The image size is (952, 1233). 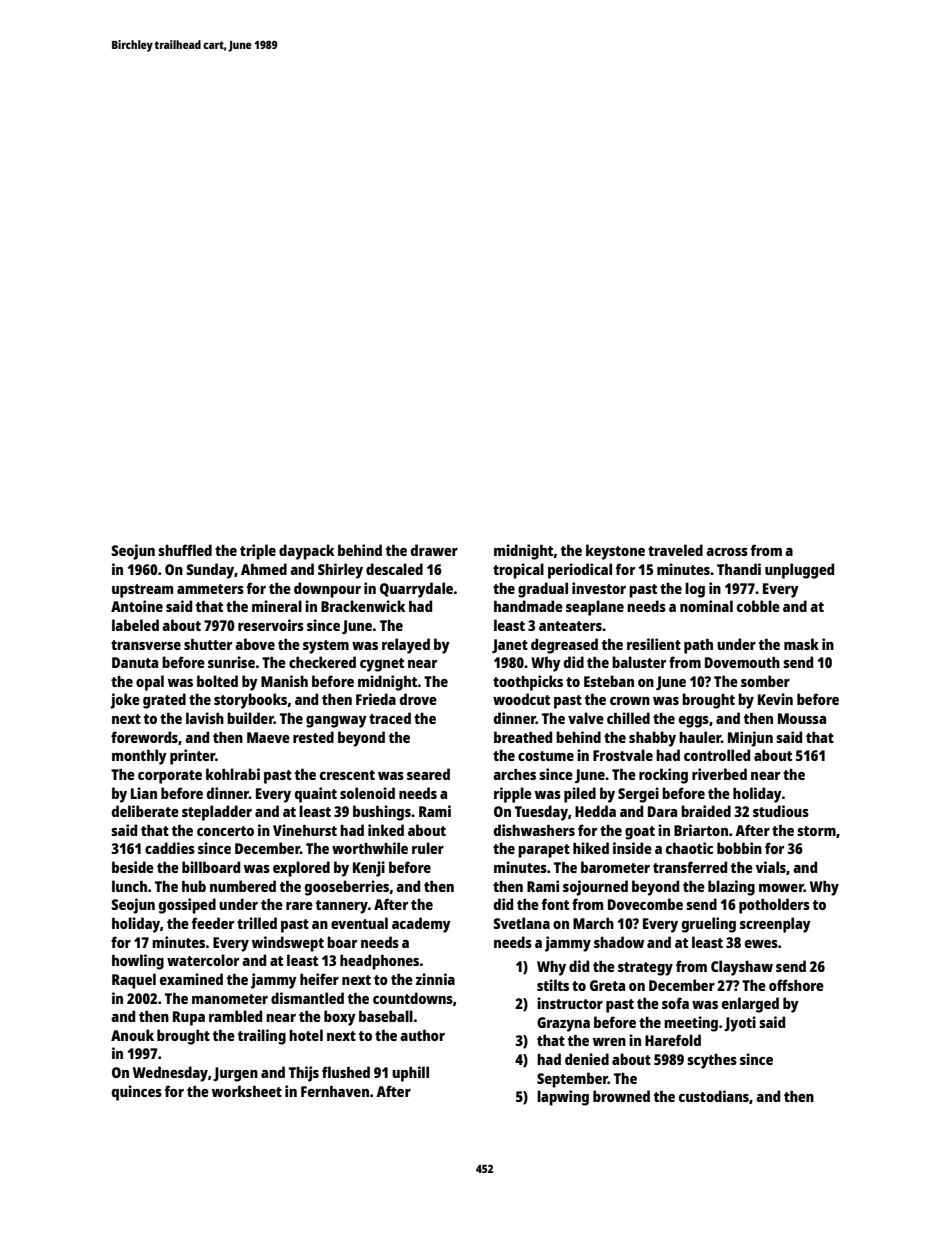 I want to click on Sunday, so click(x=210, y=571).
